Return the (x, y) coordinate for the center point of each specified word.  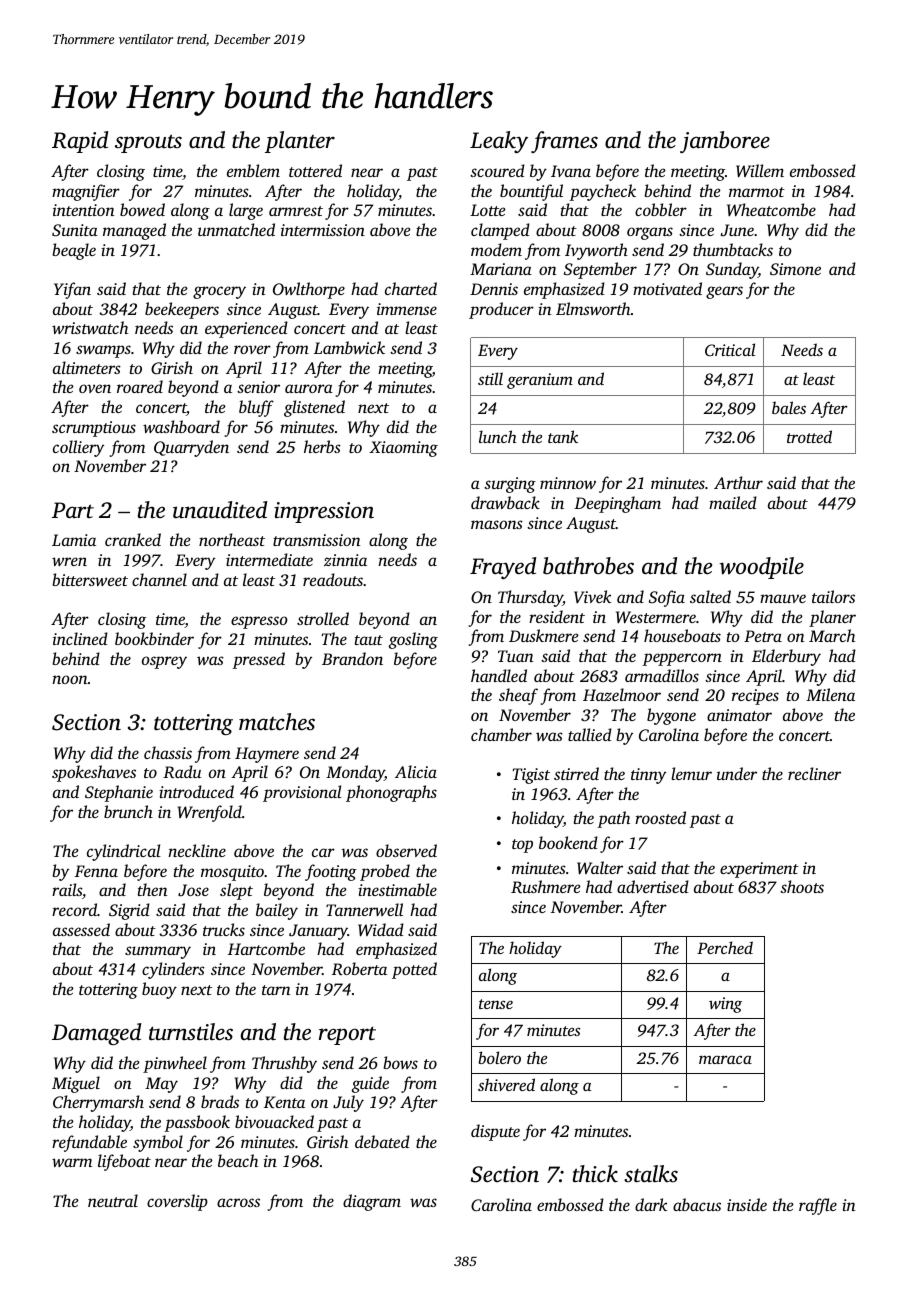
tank (563, 436)
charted (411, 288)
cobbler (661, 209)
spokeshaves (94, 773)
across (238, 1202)
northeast (232, 539)
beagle (74, 251)
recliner (814, 773)
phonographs (391, 793)
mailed (733, 502)
